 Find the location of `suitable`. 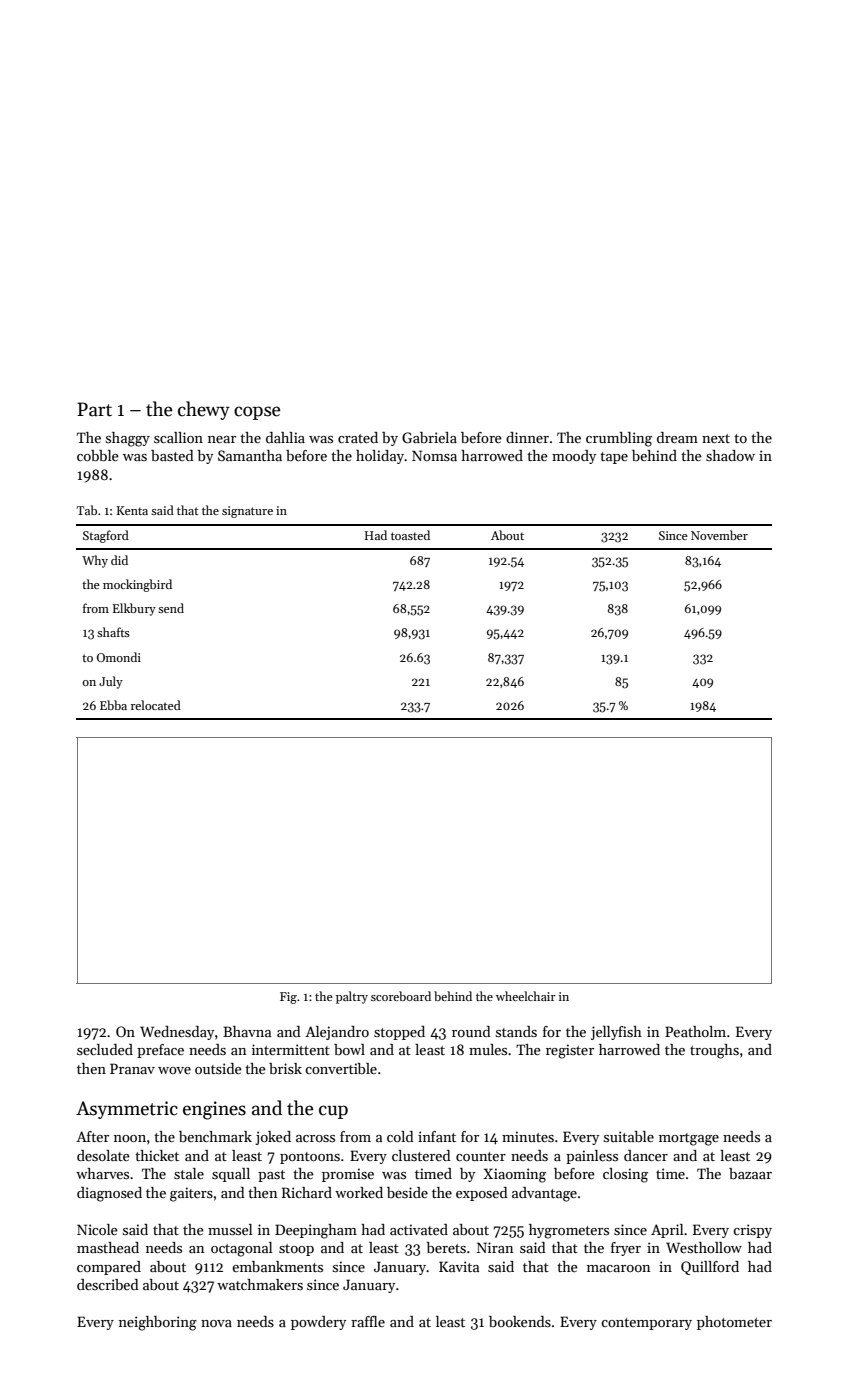

suitable is located at coordinates (629, 1136).
